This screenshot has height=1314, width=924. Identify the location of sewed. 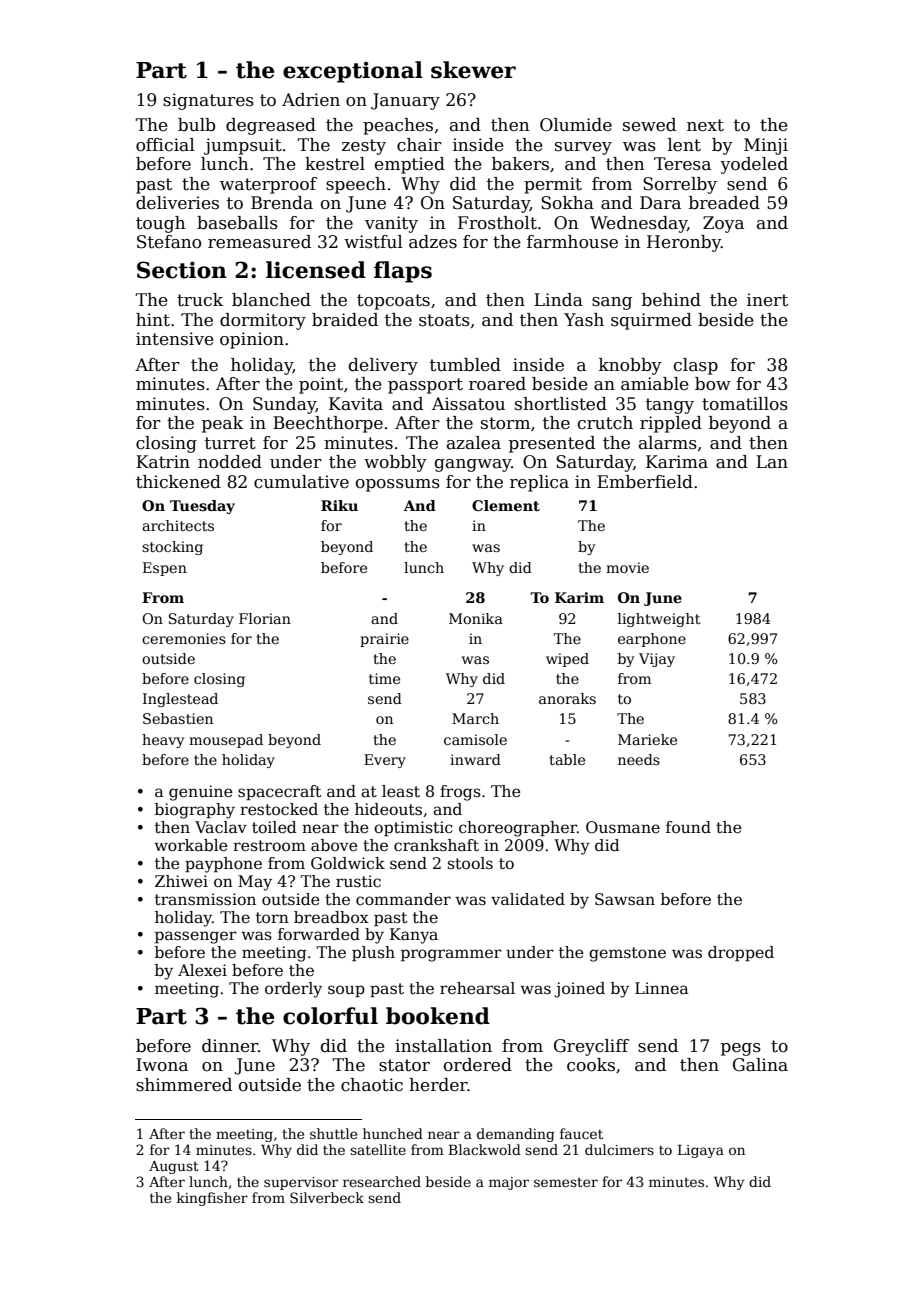
(649, 125).
